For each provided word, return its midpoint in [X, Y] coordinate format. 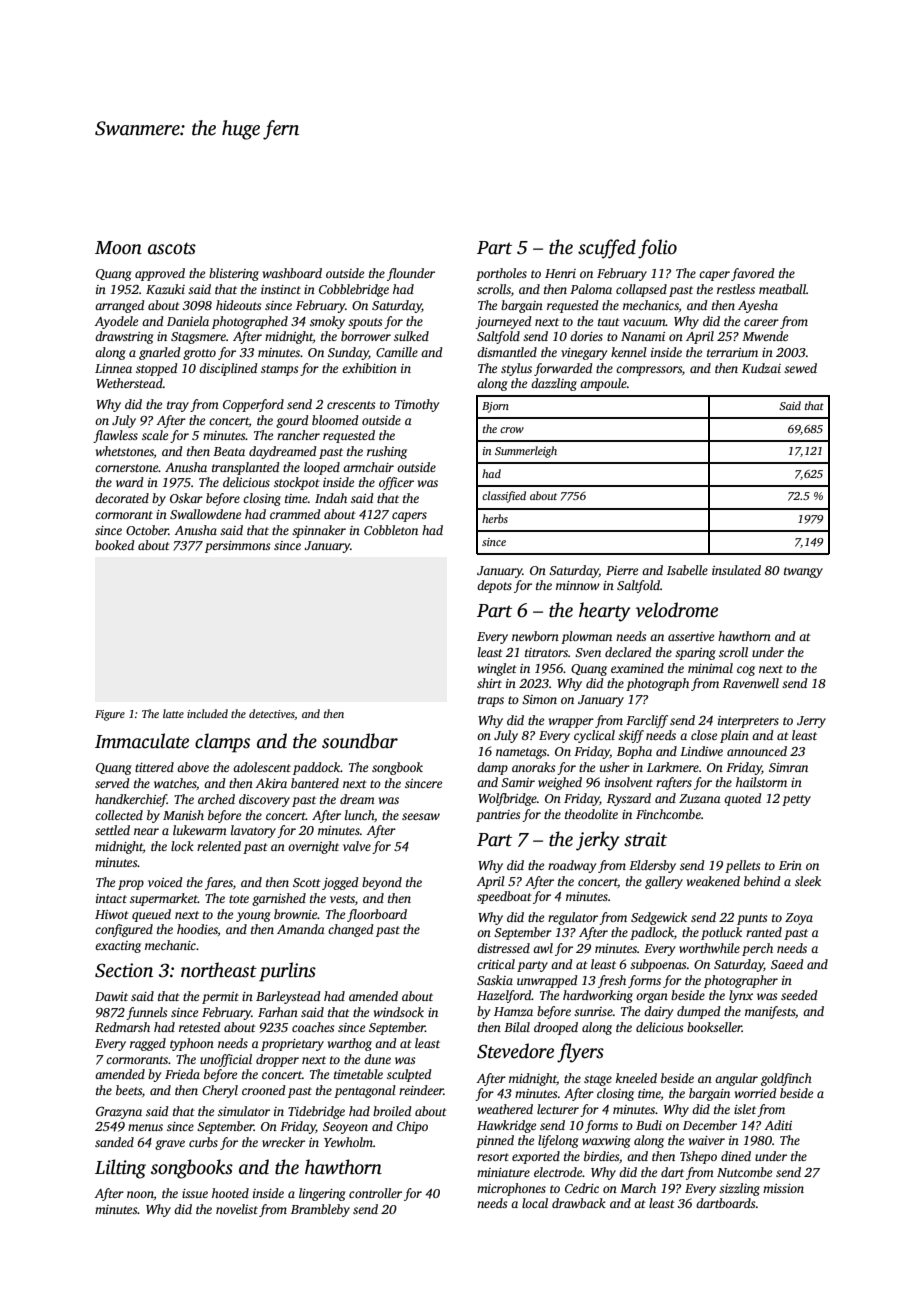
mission [783, 1188]
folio [657, 249]
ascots [172, 248]
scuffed [607, 249]
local [535, 1203]
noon [140, 1194]
